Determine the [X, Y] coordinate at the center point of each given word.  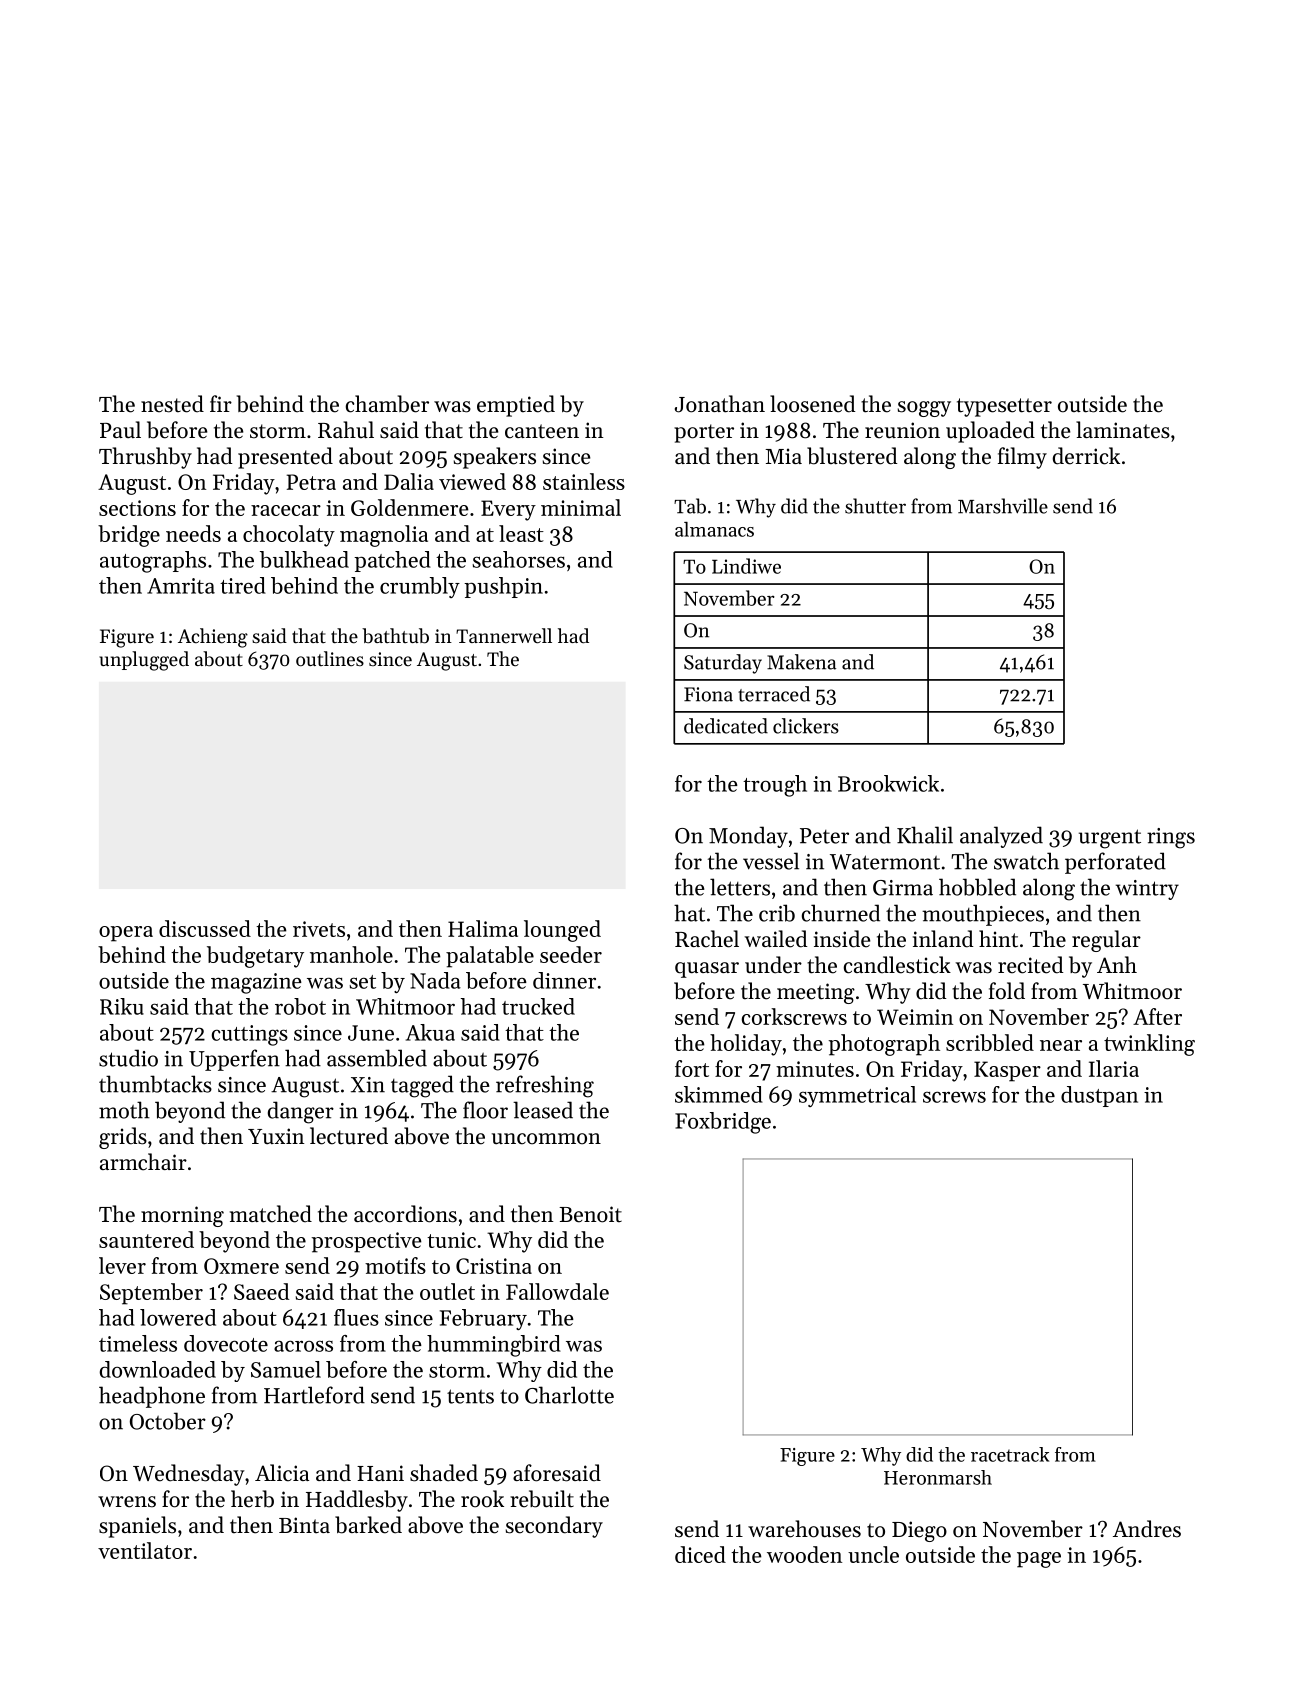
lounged [562, 931]
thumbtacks [155, 1084]
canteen [542, 431]
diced [700, 1554]
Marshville [1003, 506]
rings [1171, 838]
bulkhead [304, 559]
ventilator [145, 1550]
